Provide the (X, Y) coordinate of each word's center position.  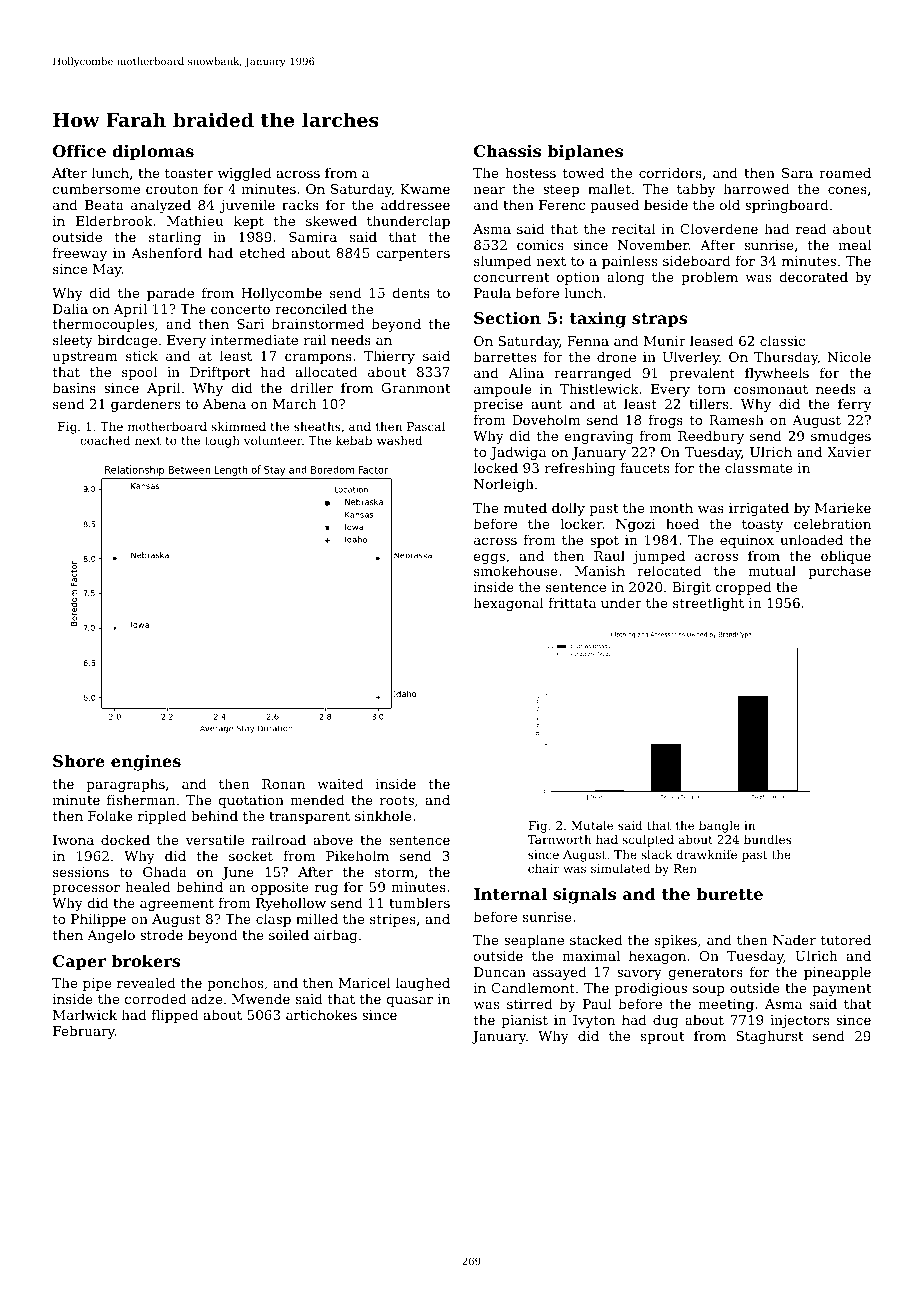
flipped (174, 1016)
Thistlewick (599, 388)
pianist (524, 1021)
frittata (572, 602)
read (811, 228)
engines (146, 763)
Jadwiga (518, 453)
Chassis (507, 150)
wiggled (244, 174)
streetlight (708, 604)
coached (105, 440)
